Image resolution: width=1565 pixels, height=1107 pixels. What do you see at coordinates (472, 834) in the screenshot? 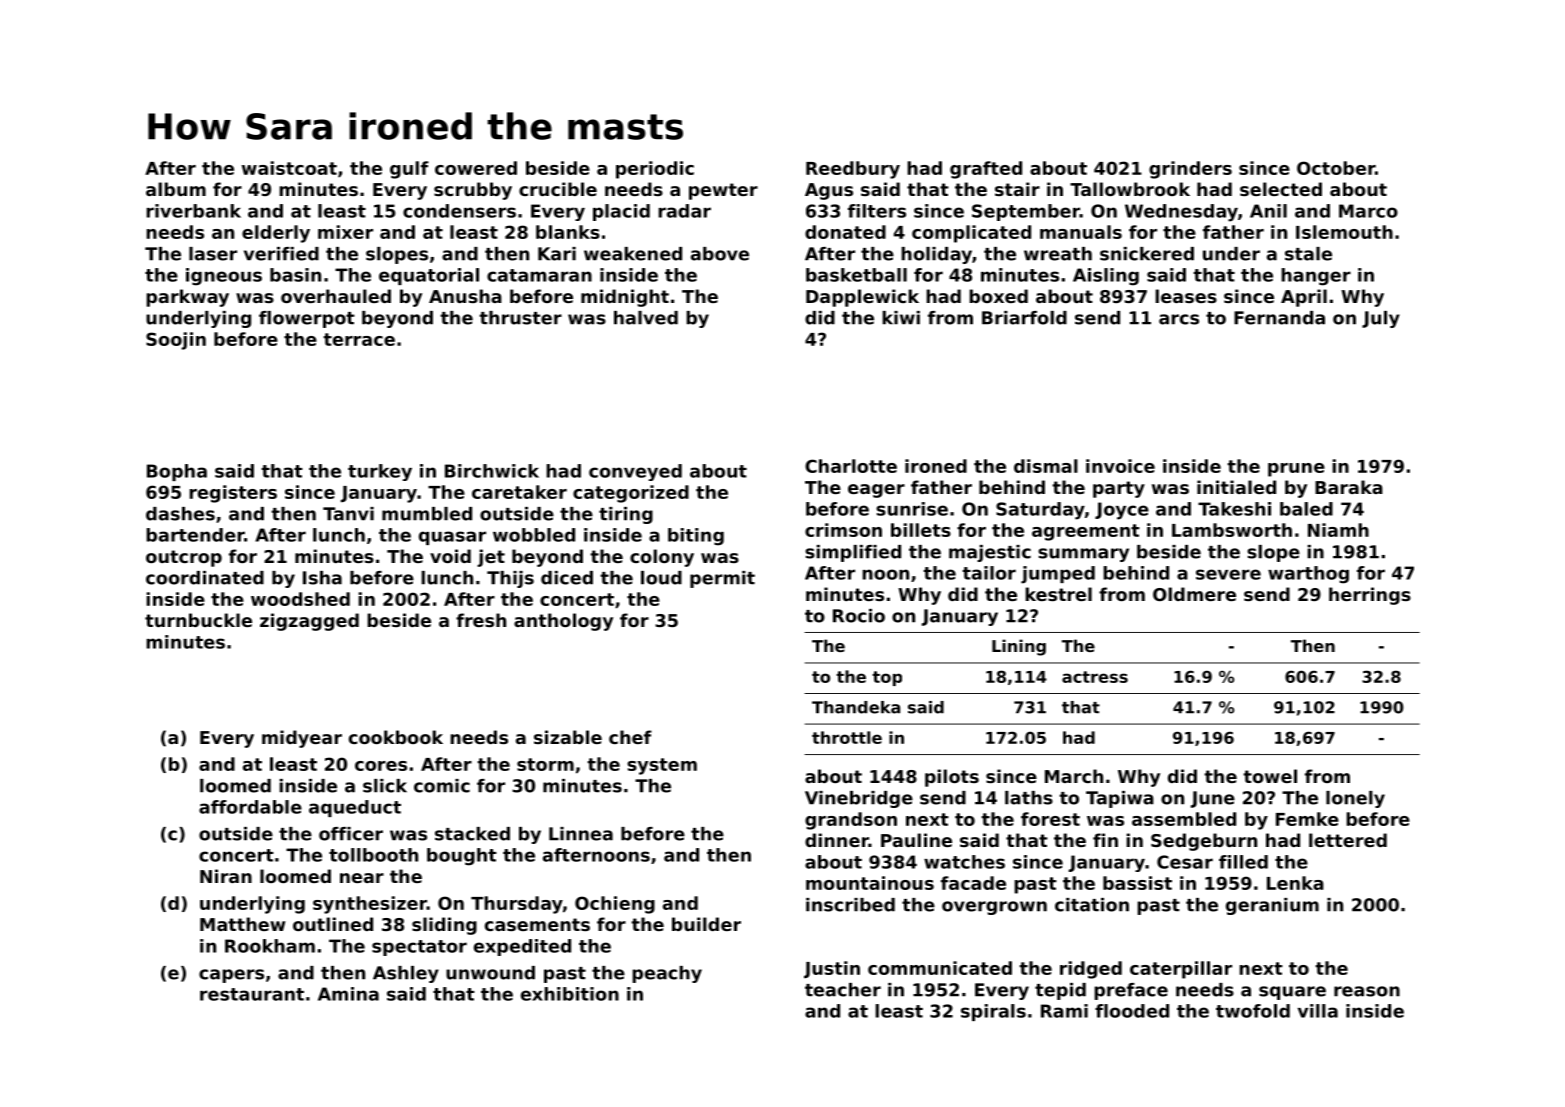
I see `stacked` at bounding box center [472, 834].
